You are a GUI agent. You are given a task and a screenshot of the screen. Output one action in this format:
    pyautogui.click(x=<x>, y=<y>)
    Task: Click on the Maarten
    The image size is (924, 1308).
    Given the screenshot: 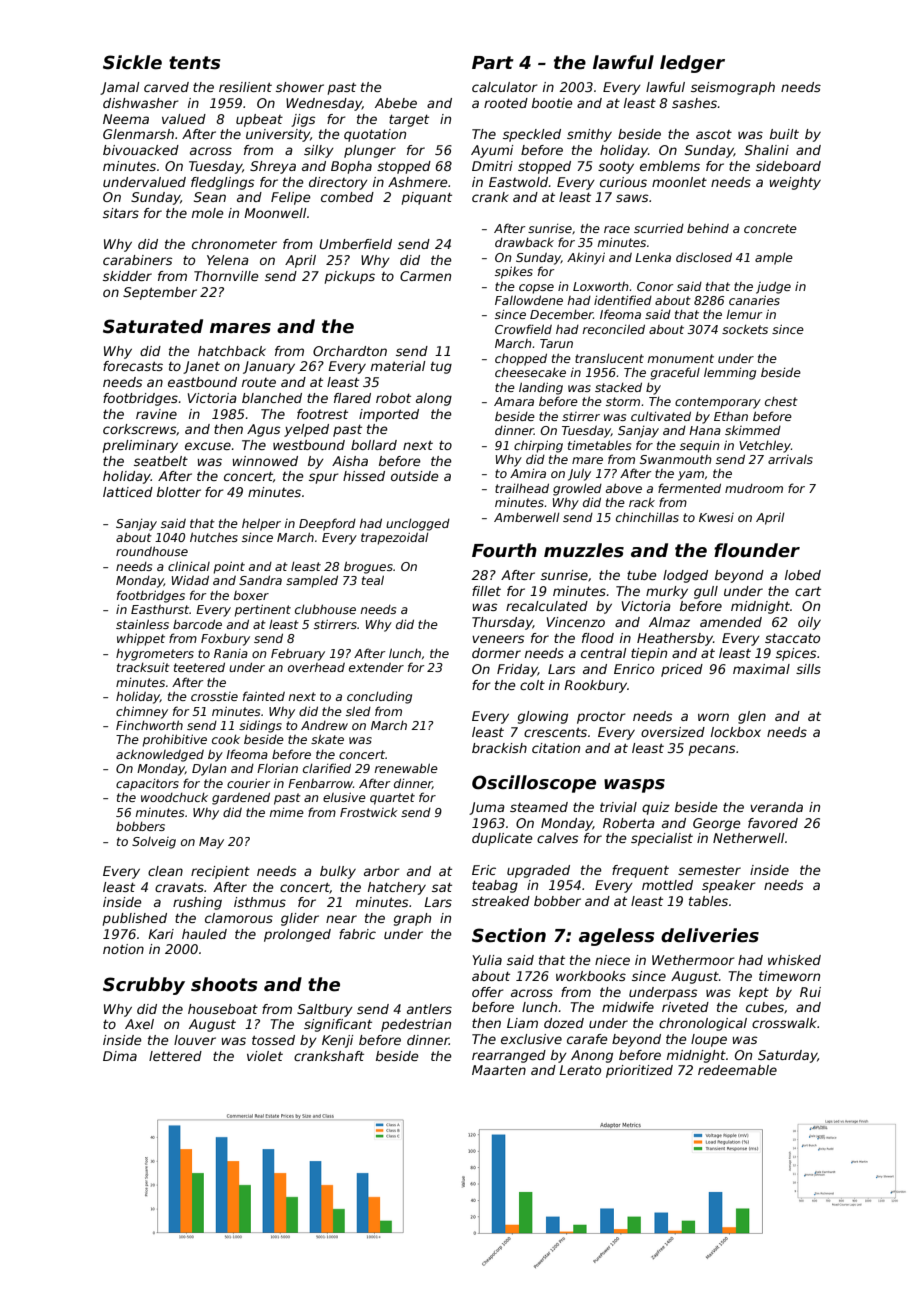 What is the action you would take?
    pyautogui.click(x=499, y=1070)
